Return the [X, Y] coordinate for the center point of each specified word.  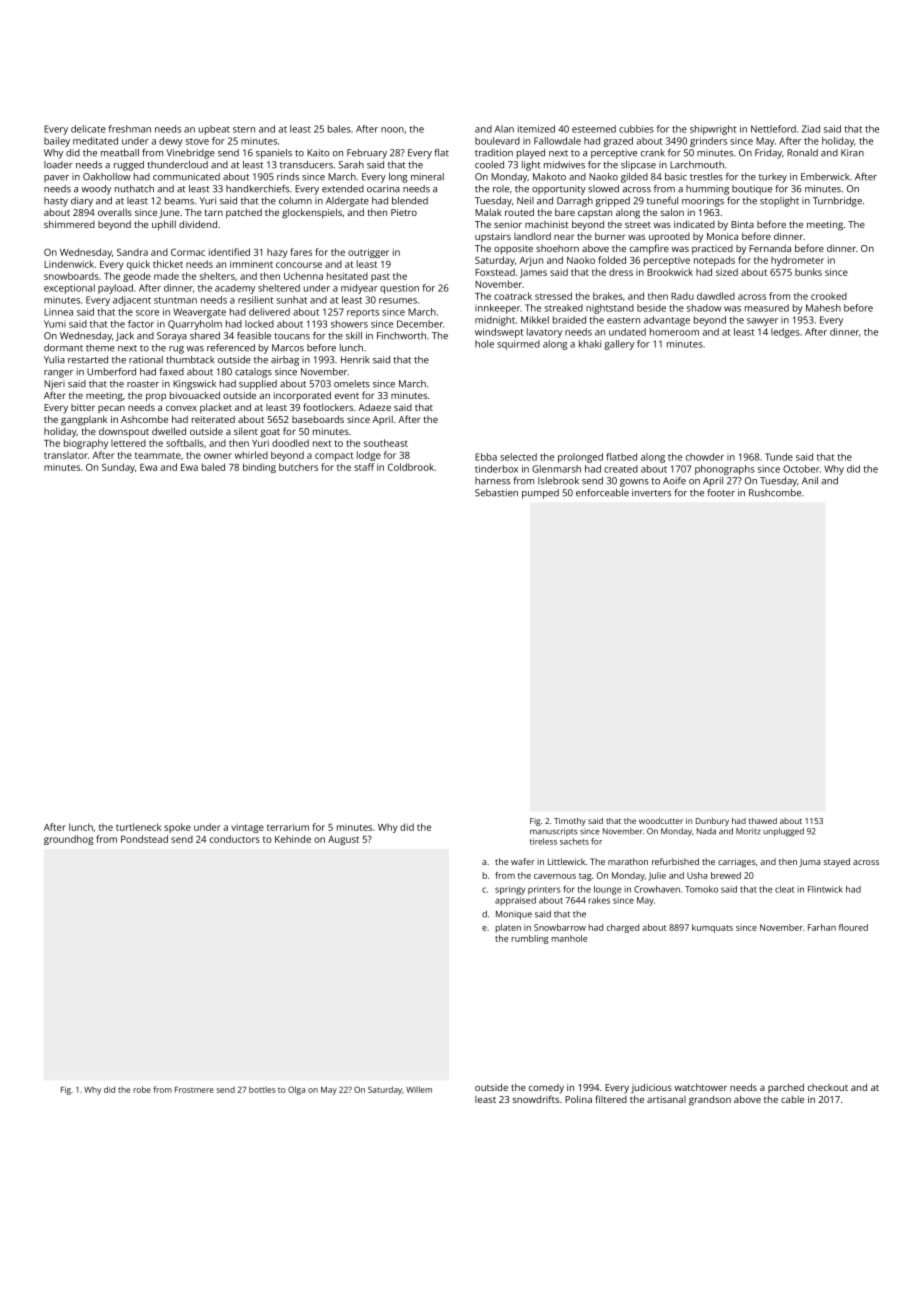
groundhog [68, 840]
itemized [536, 129]
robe [142, 1089]
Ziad [811, 129]
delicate [88, 129]
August [343, 840]
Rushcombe [775, 493]
